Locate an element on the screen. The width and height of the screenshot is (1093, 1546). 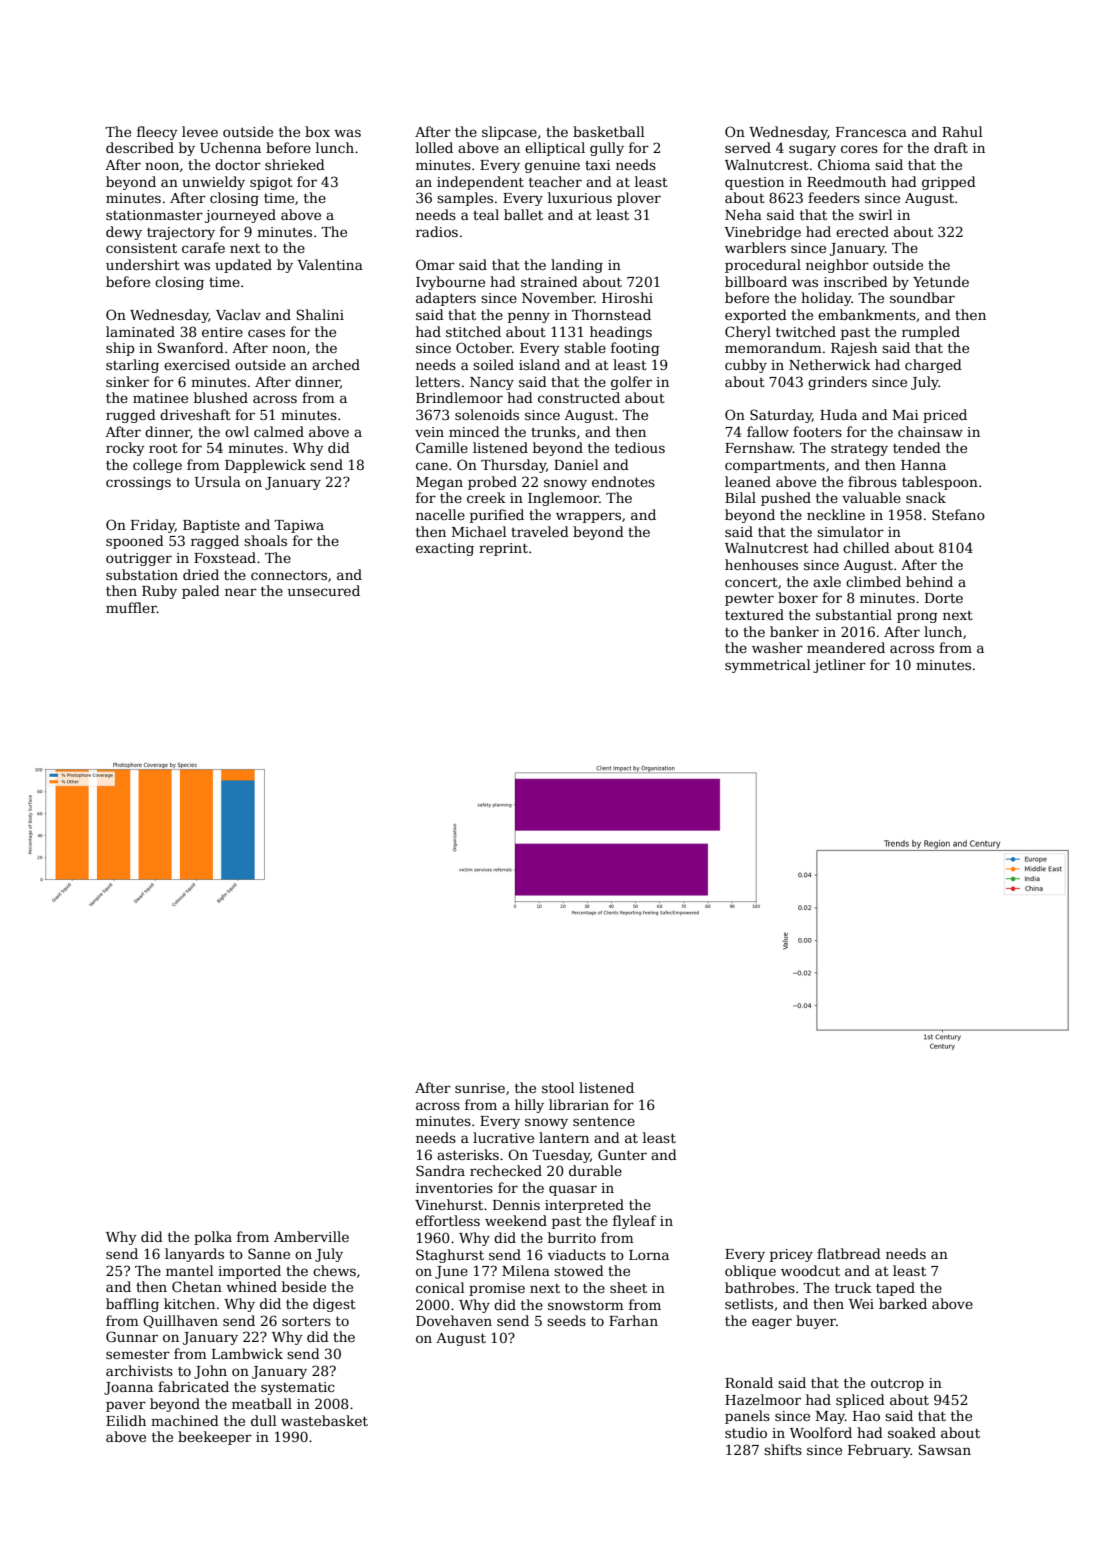
Gunter is located at coordinates (622, 1154).
